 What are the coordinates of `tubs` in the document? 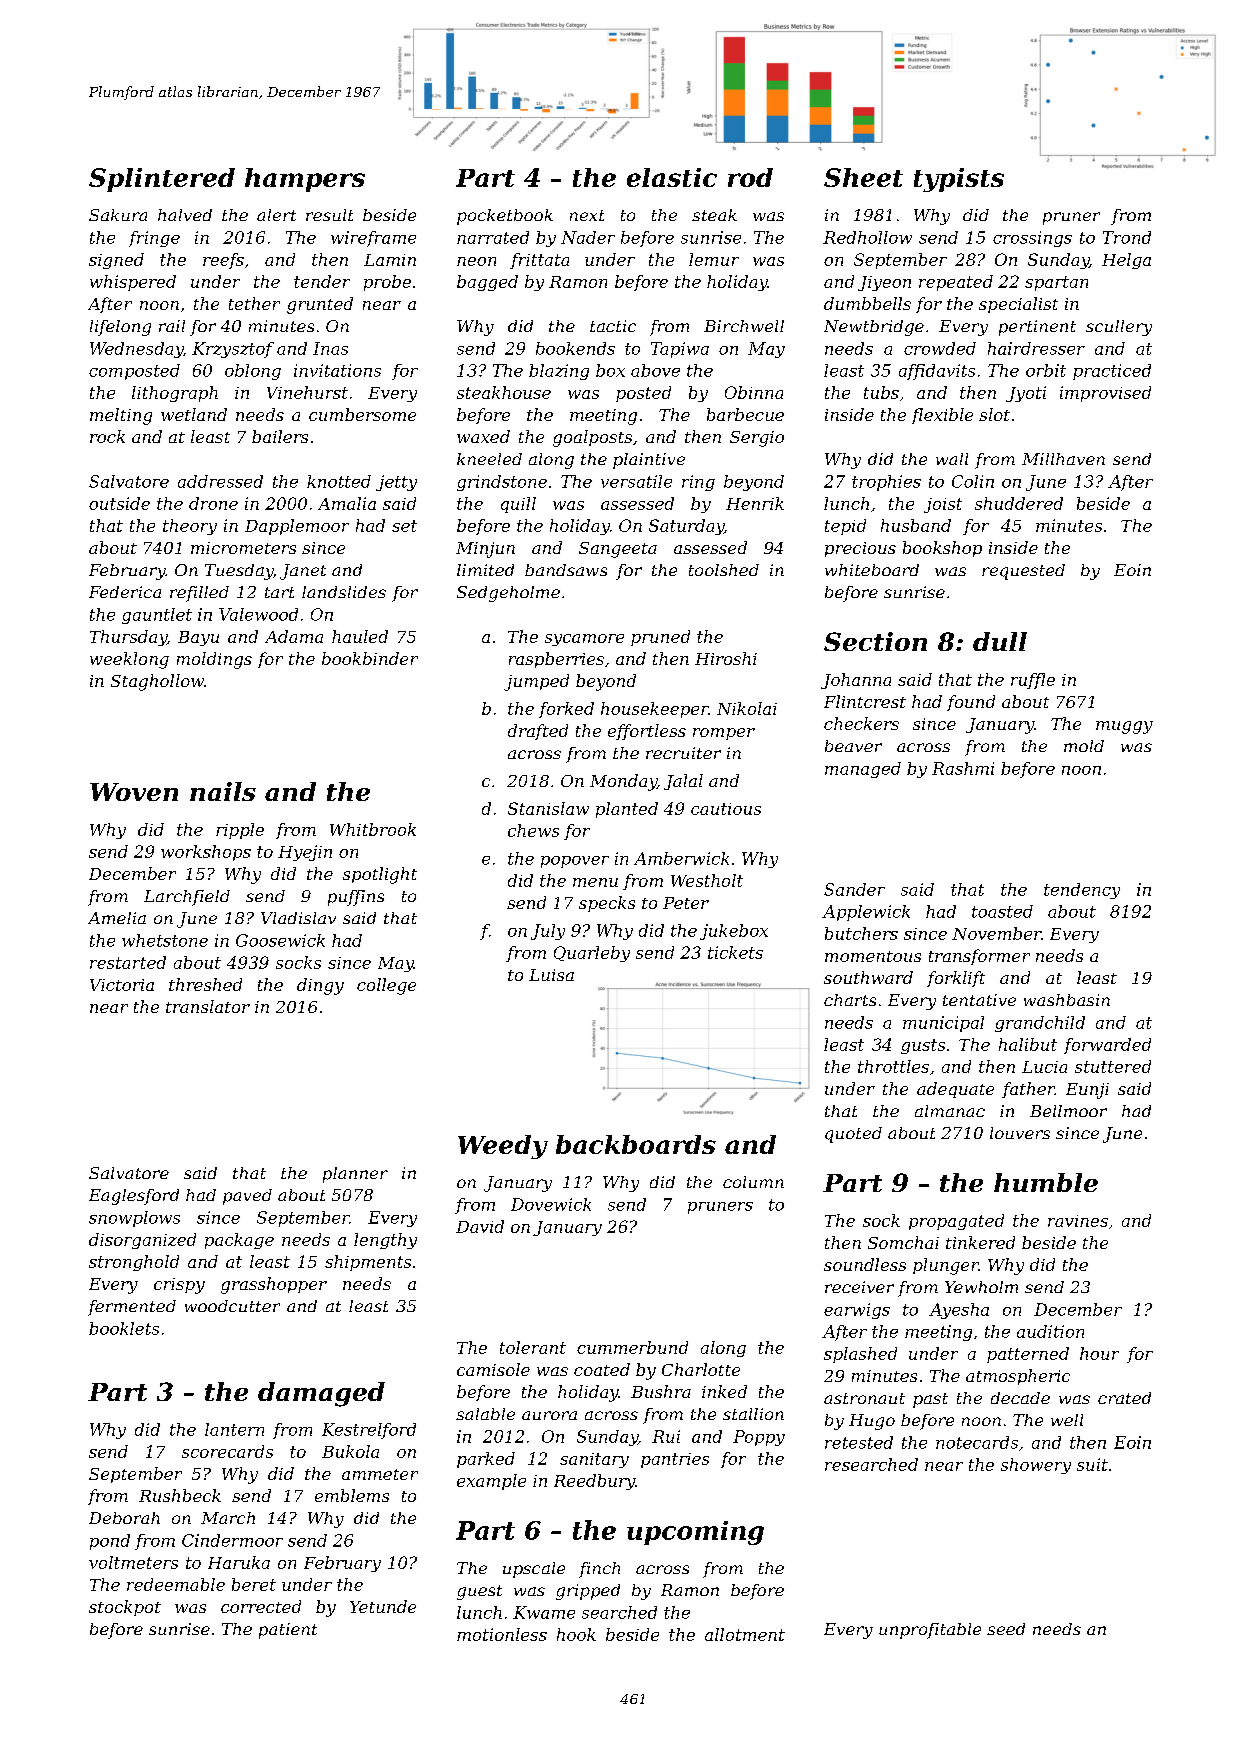 It's located at (881, 392).
